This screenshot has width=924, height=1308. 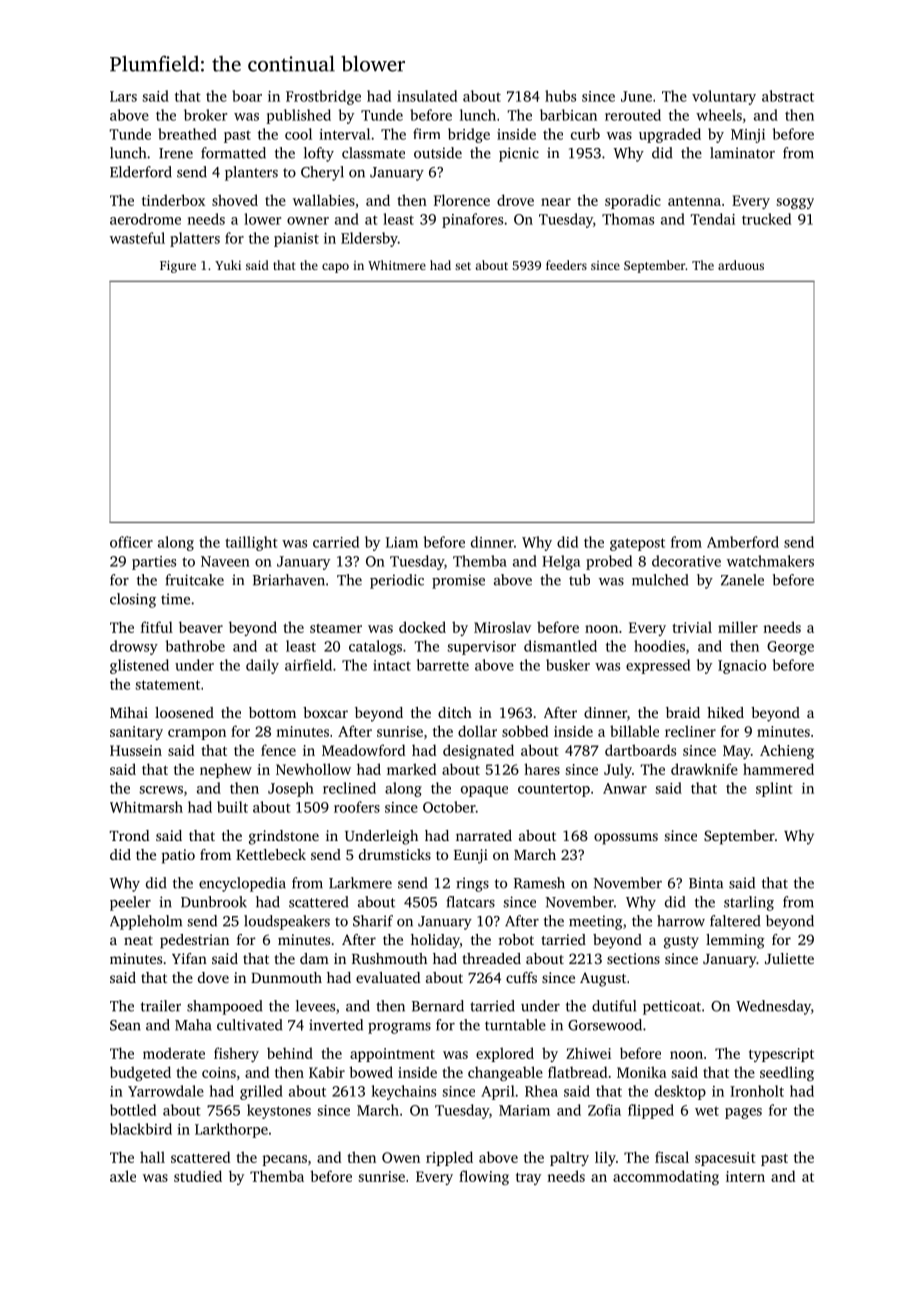 What do you see at coordinates (633, 201) in the screenshot?
I see `sporadic` at bounding box center [633, 201].
